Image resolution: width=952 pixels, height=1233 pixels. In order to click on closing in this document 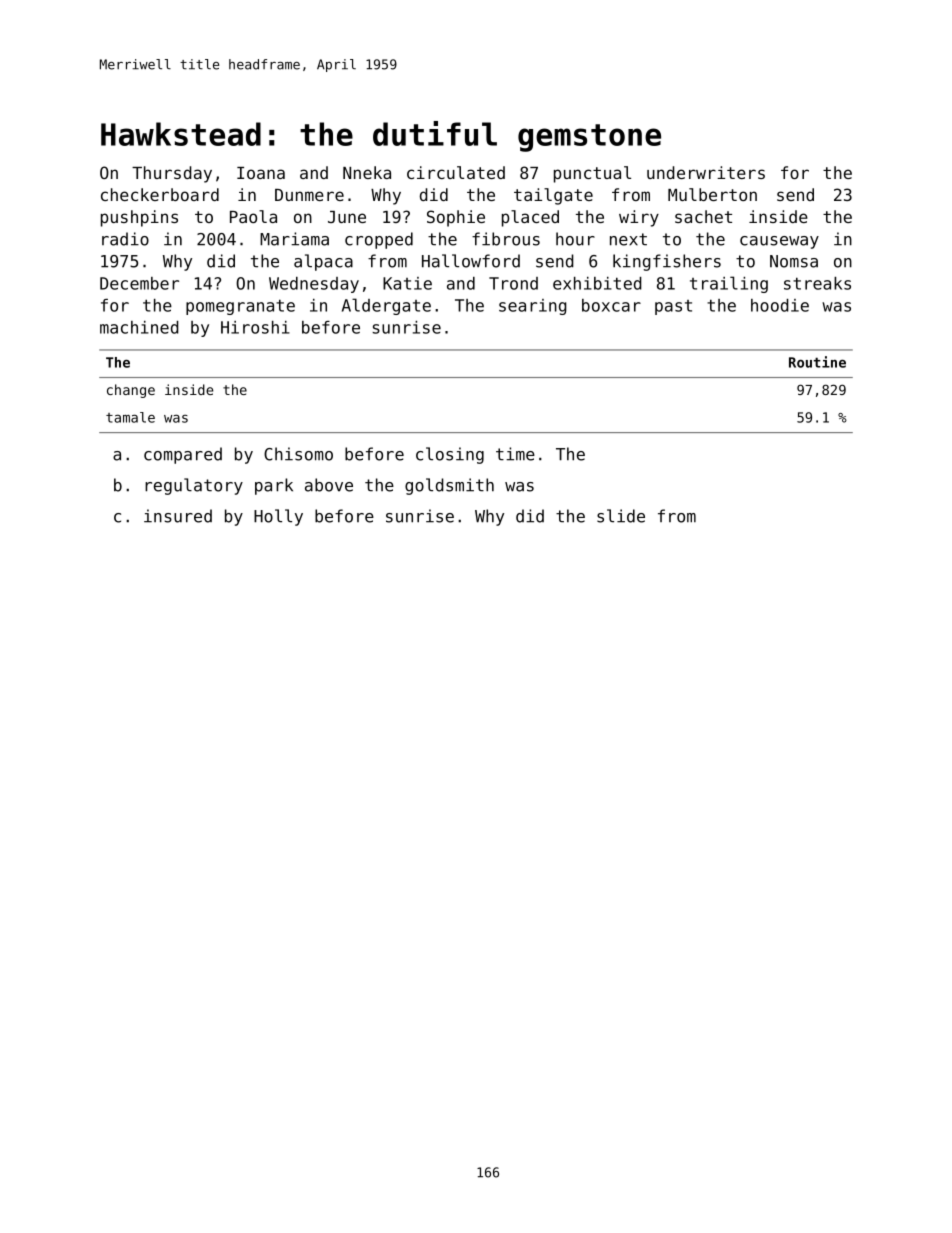, I will do `click(450, 455)`.
